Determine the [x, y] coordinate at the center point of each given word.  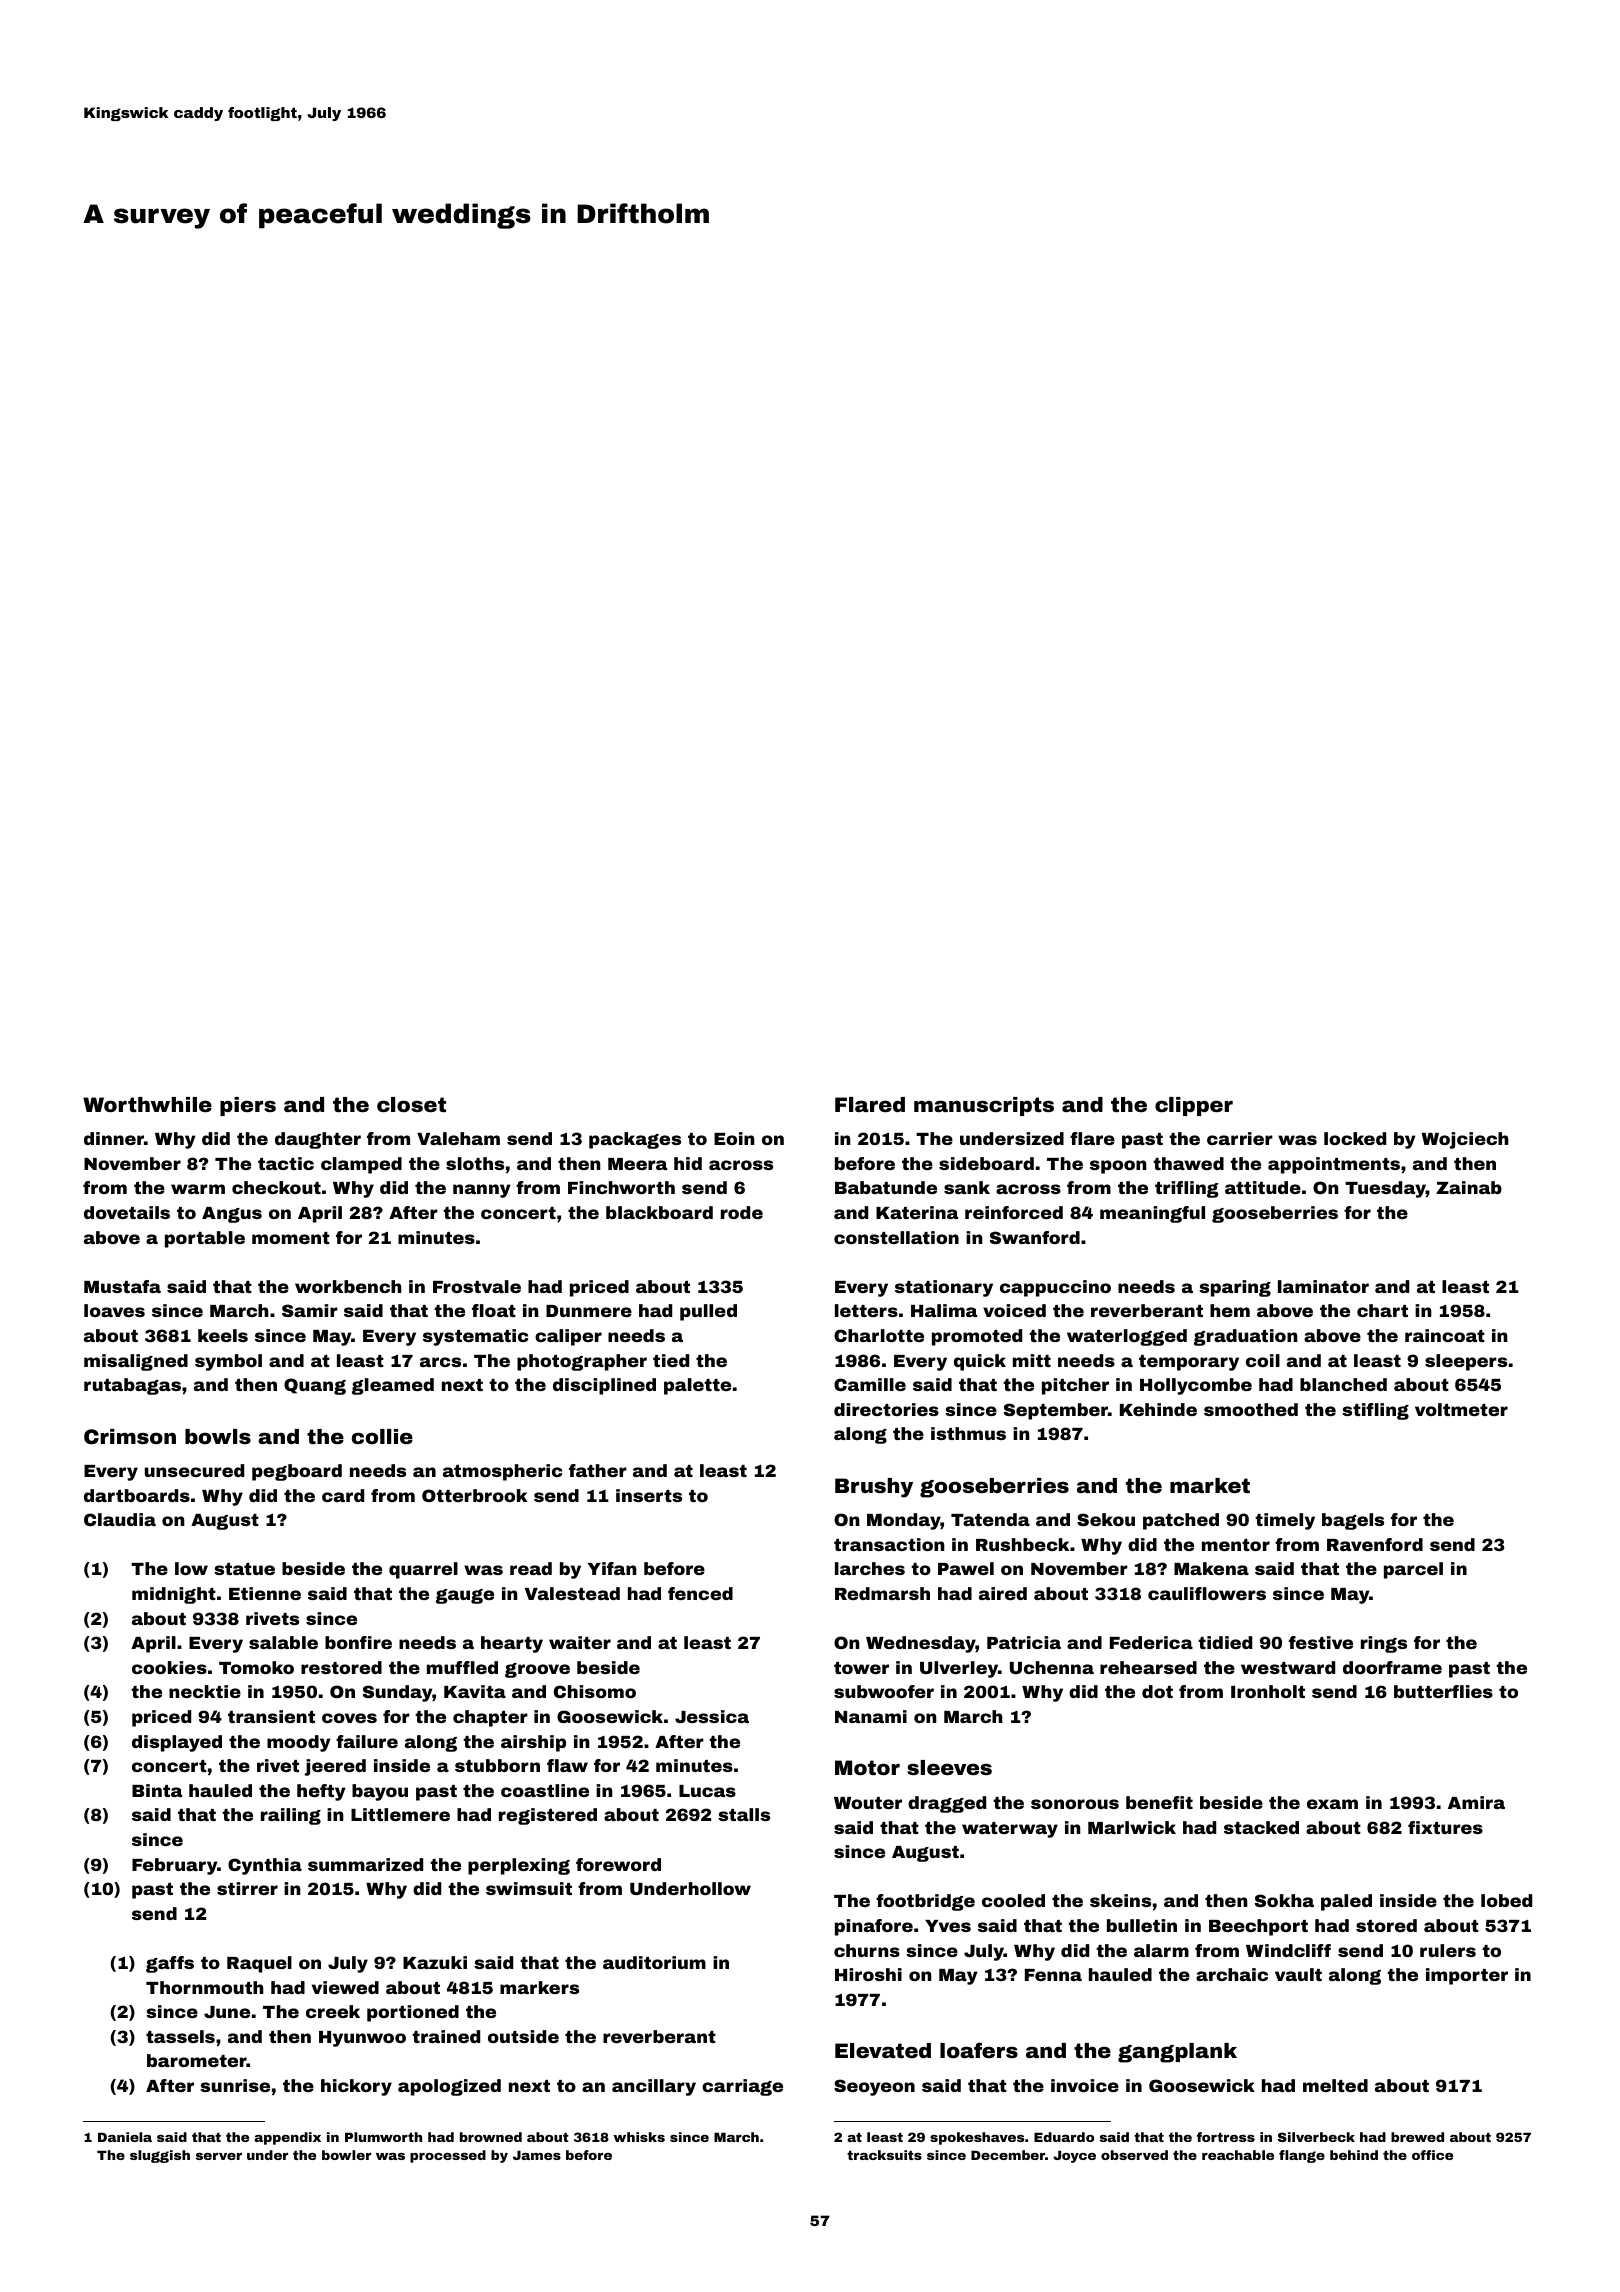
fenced [700, 1593]
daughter [318, 1140]
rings [1384, 1644]
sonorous [1075, 1804]
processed [448, 2156]
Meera [637, 1164]
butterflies [1443, 1691]
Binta [157, 1790]
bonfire [358, 1642]
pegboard [297, 1472]
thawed [1188, 1163]
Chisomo [595, 1691]
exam [1332, 1804]
